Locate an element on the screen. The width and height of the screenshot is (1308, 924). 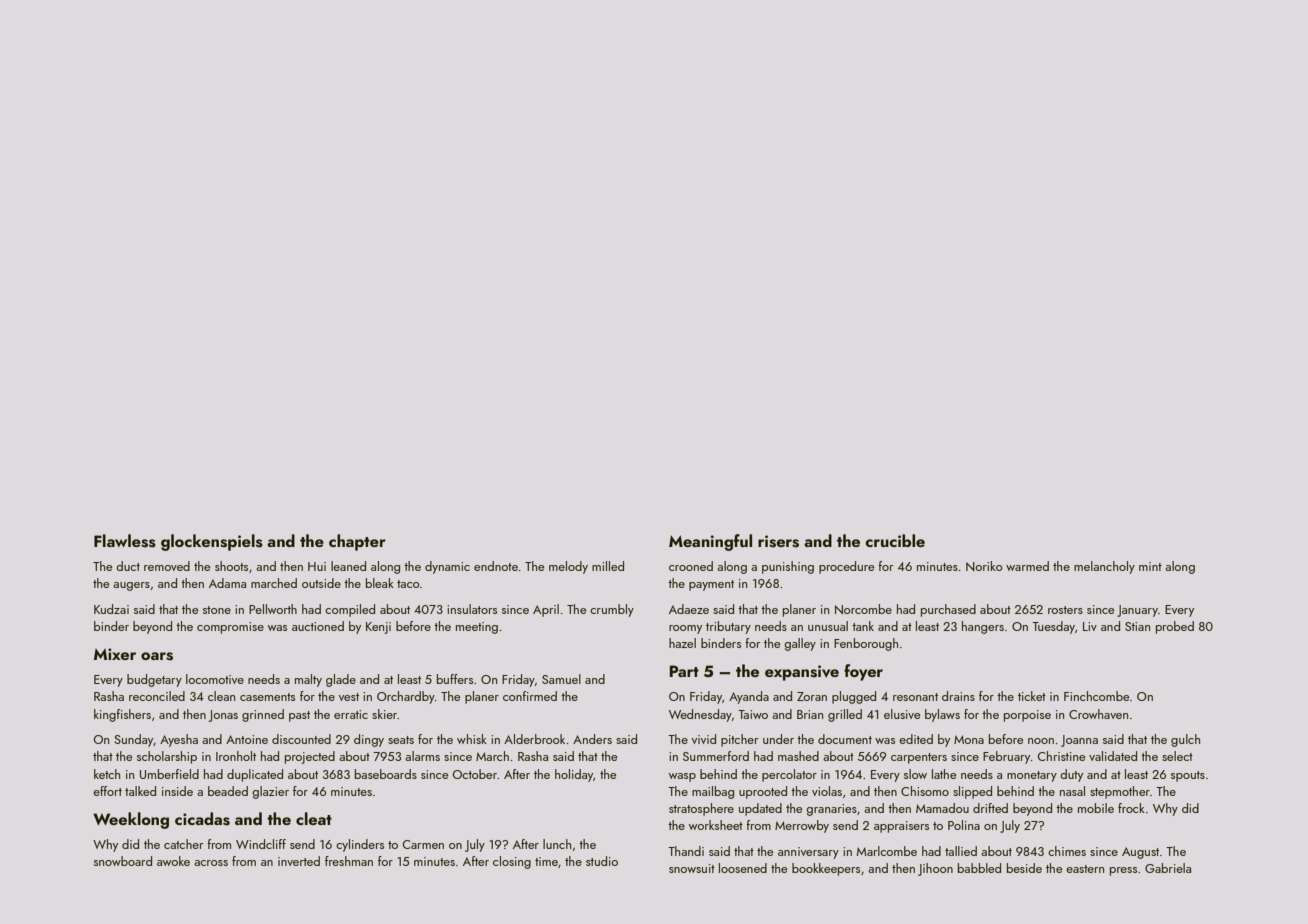
mint is located at coordinates (1150, 566).
